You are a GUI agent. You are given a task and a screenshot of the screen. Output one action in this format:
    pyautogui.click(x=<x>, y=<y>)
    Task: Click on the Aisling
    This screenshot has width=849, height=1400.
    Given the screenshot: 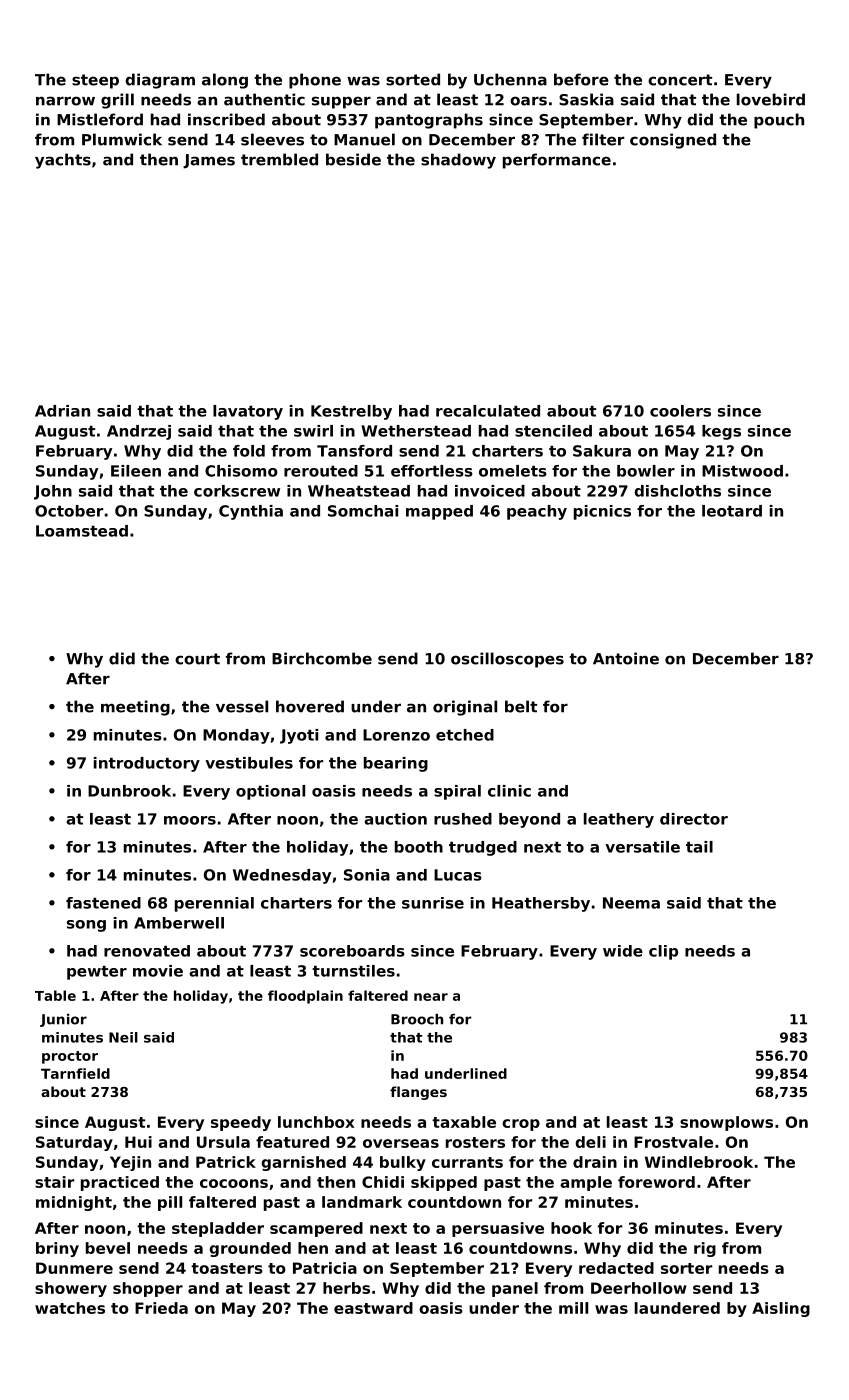 What is the action you would take?
    pyautogui.click(x=781, y=1309)
